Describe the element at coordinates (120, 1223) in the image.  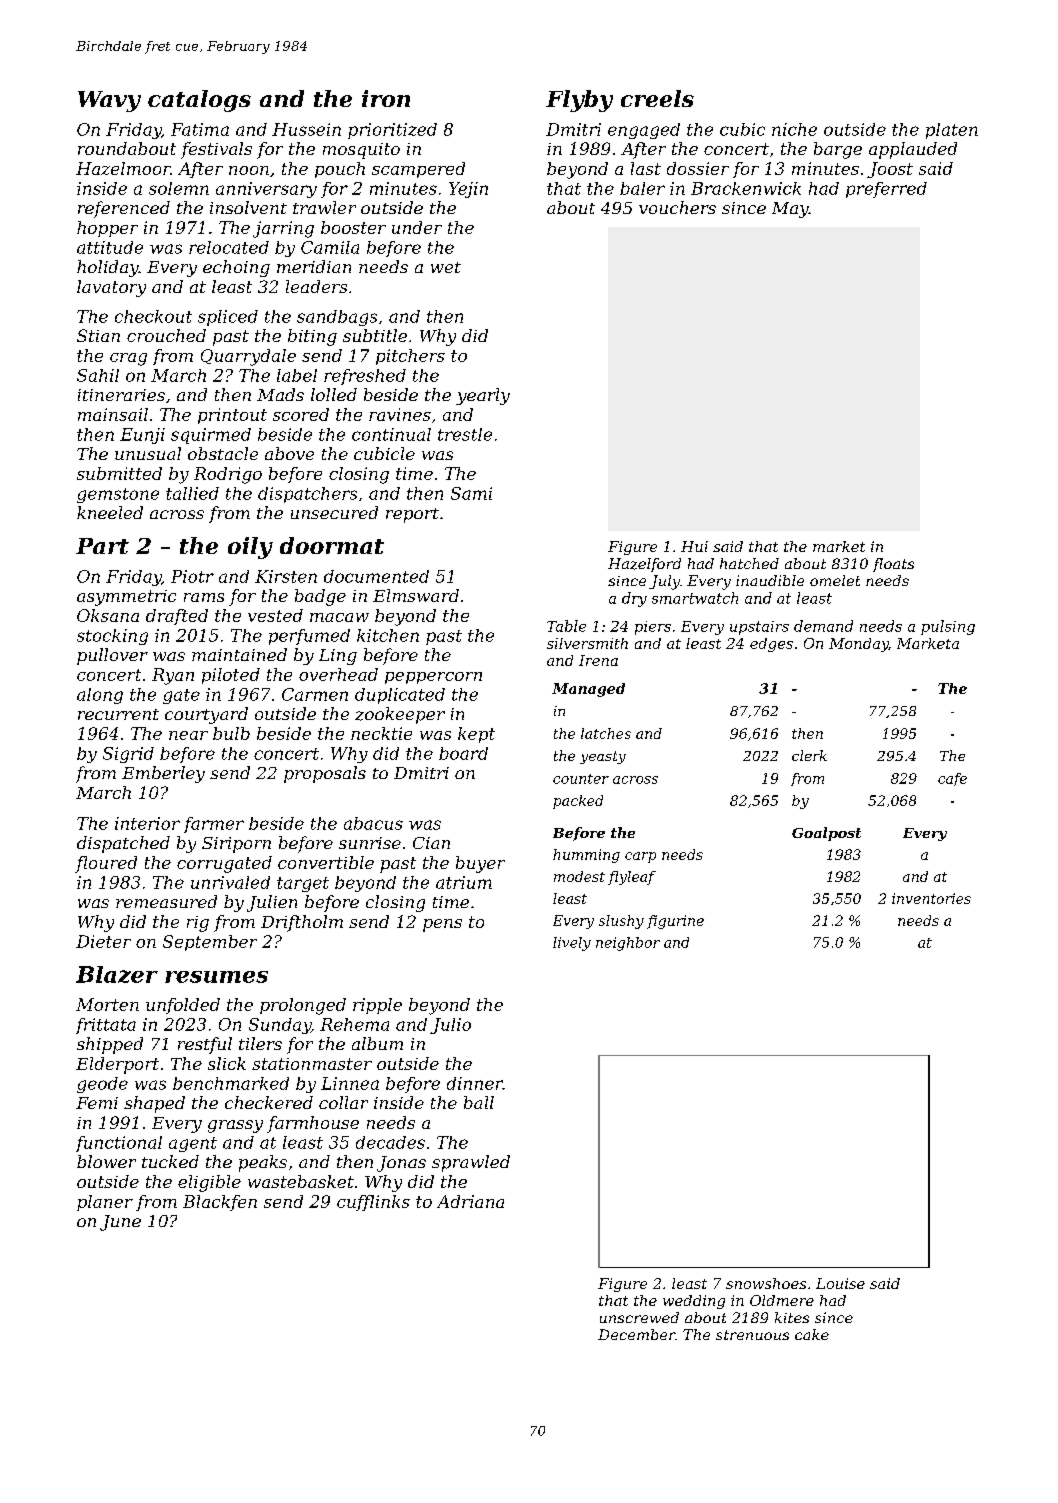
I see `June` at that location.
